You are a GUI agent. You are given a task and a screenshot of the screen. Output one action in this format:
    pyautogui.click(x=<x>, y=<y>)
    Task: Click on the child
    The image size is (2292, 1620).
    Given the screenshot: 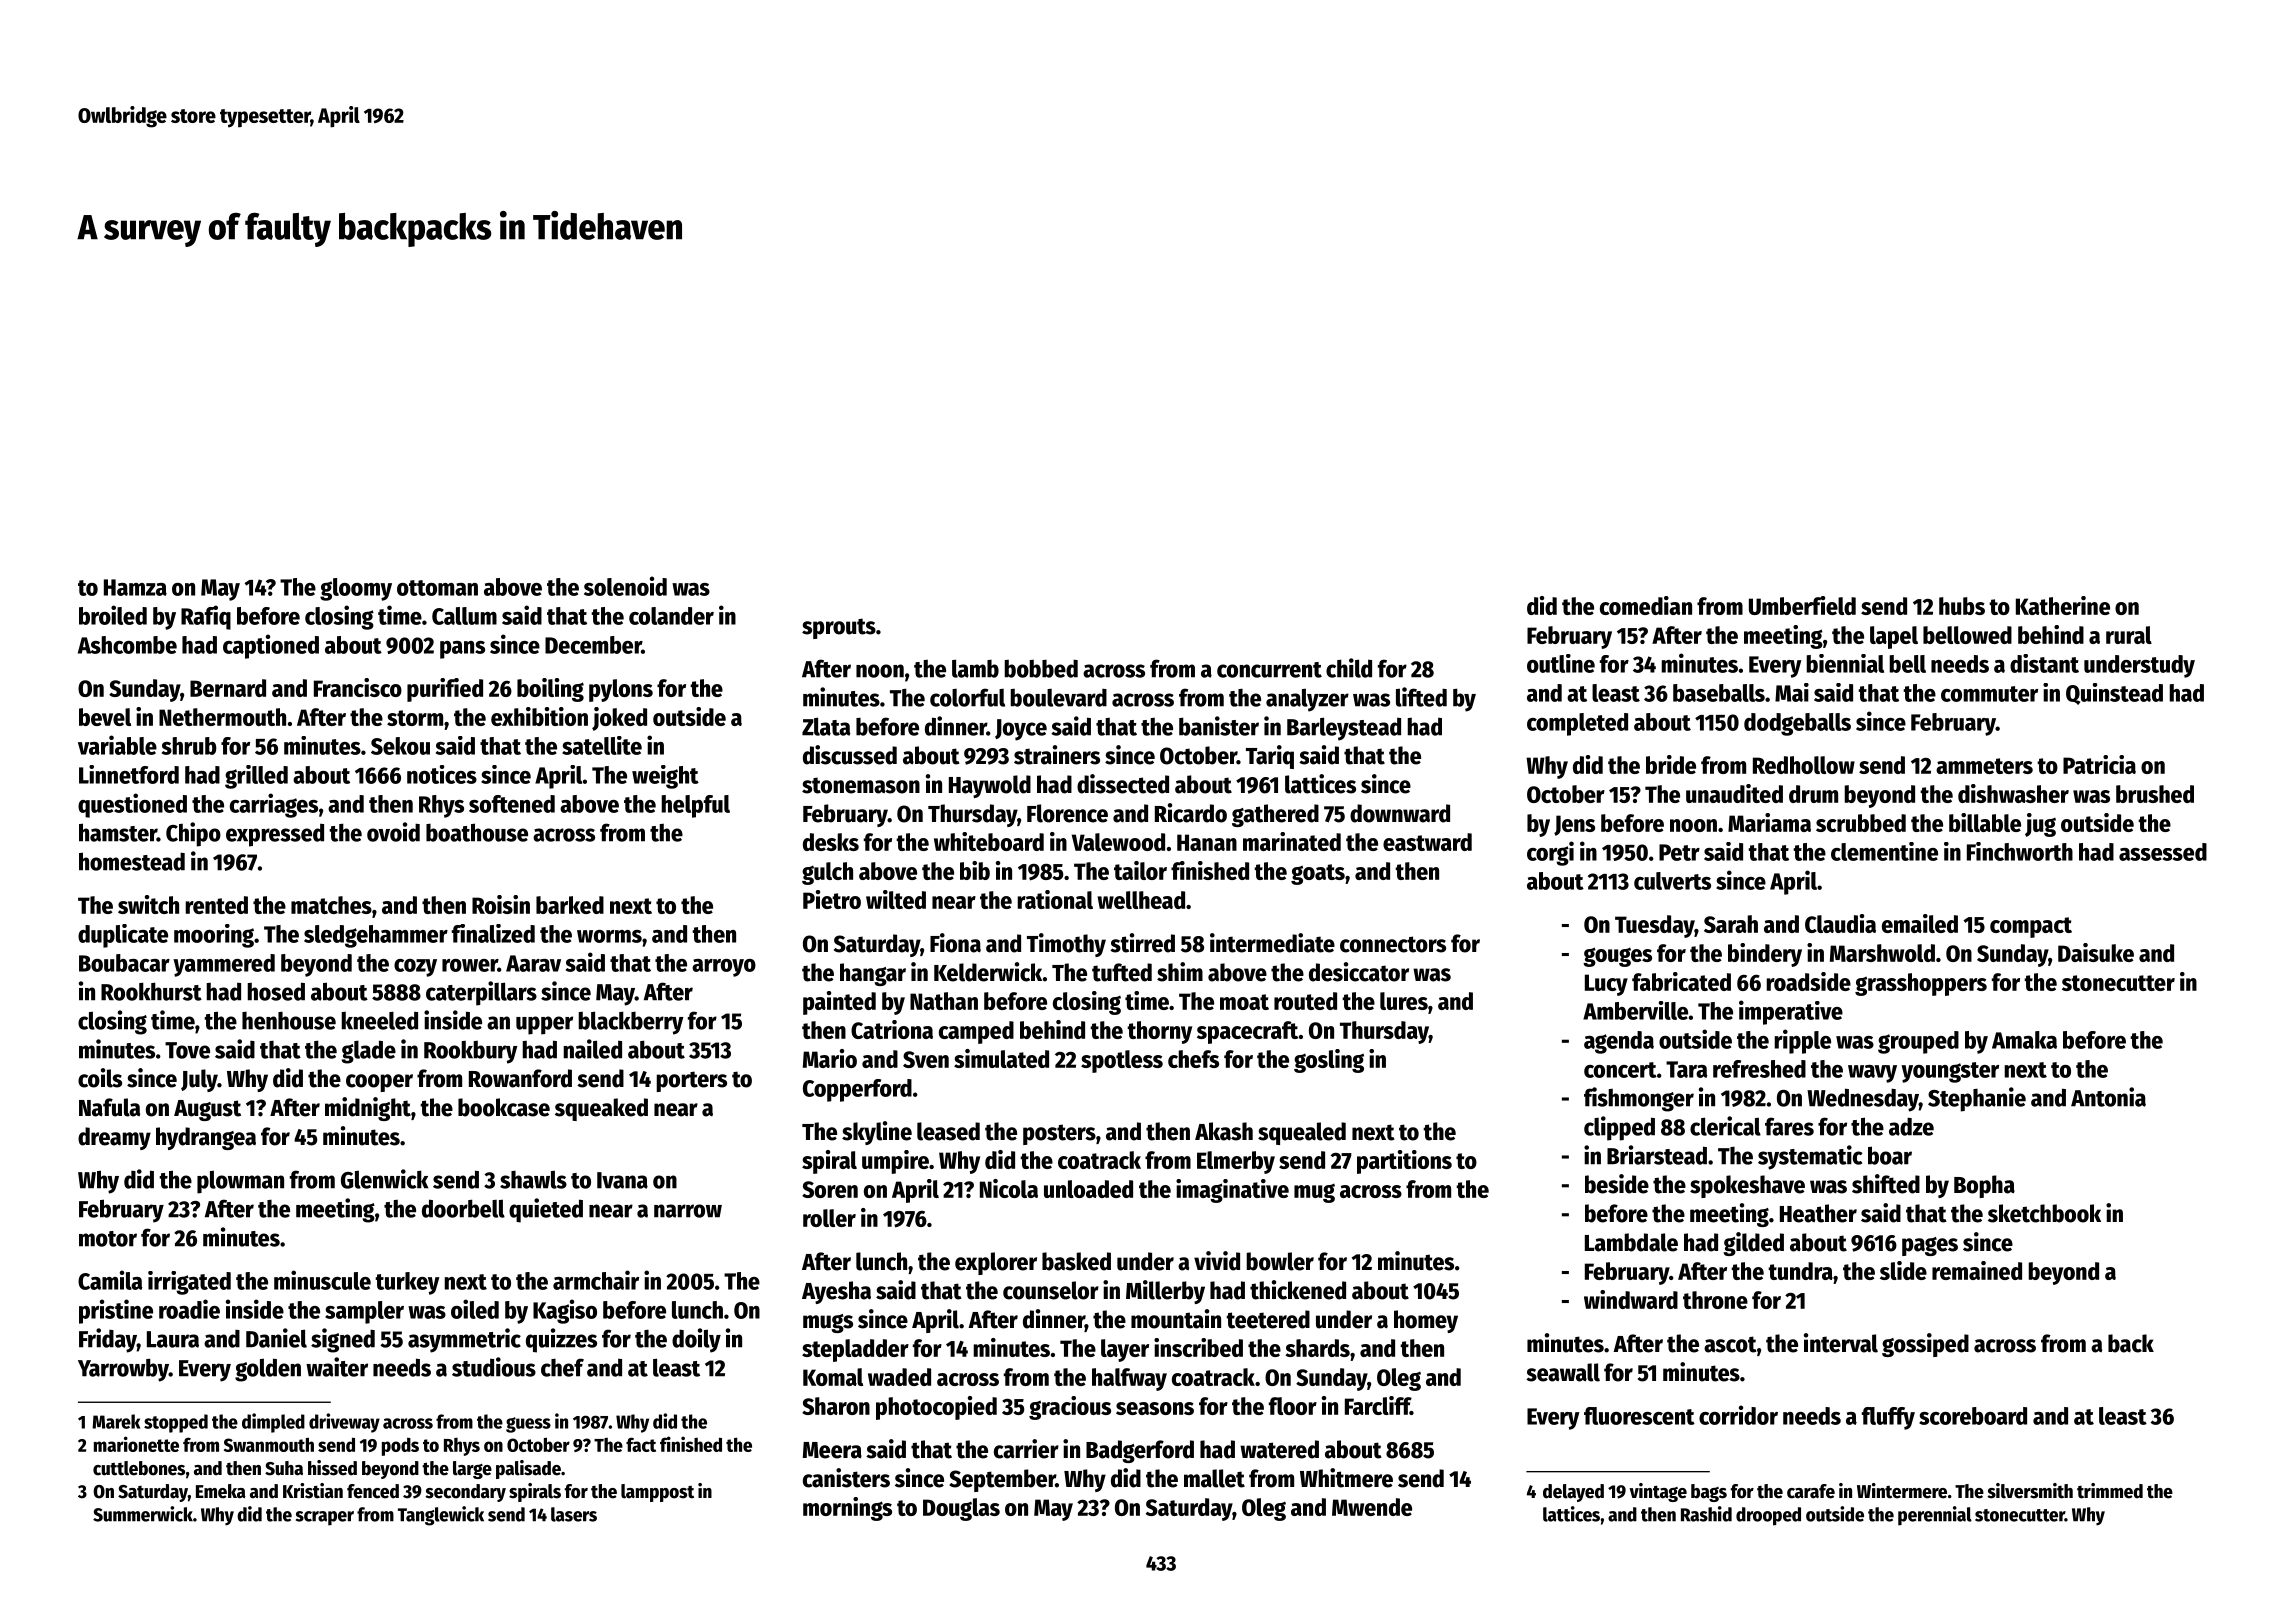 What is the action you would take?
    pyautogui.click(x=1349, y=668)
